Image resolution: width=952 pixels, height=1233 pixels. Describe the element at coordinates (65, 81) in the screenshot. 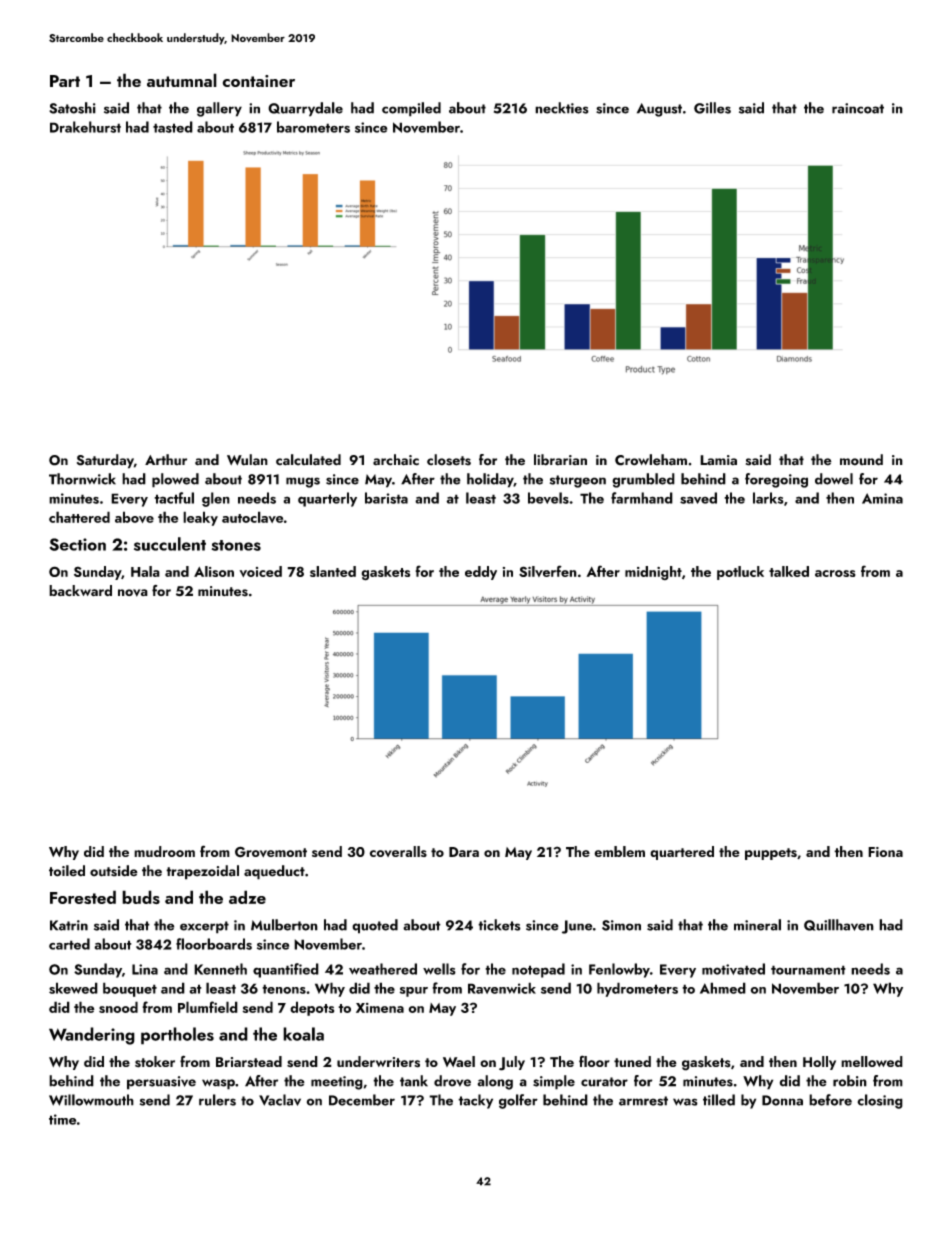

I see `Part` at that location.
